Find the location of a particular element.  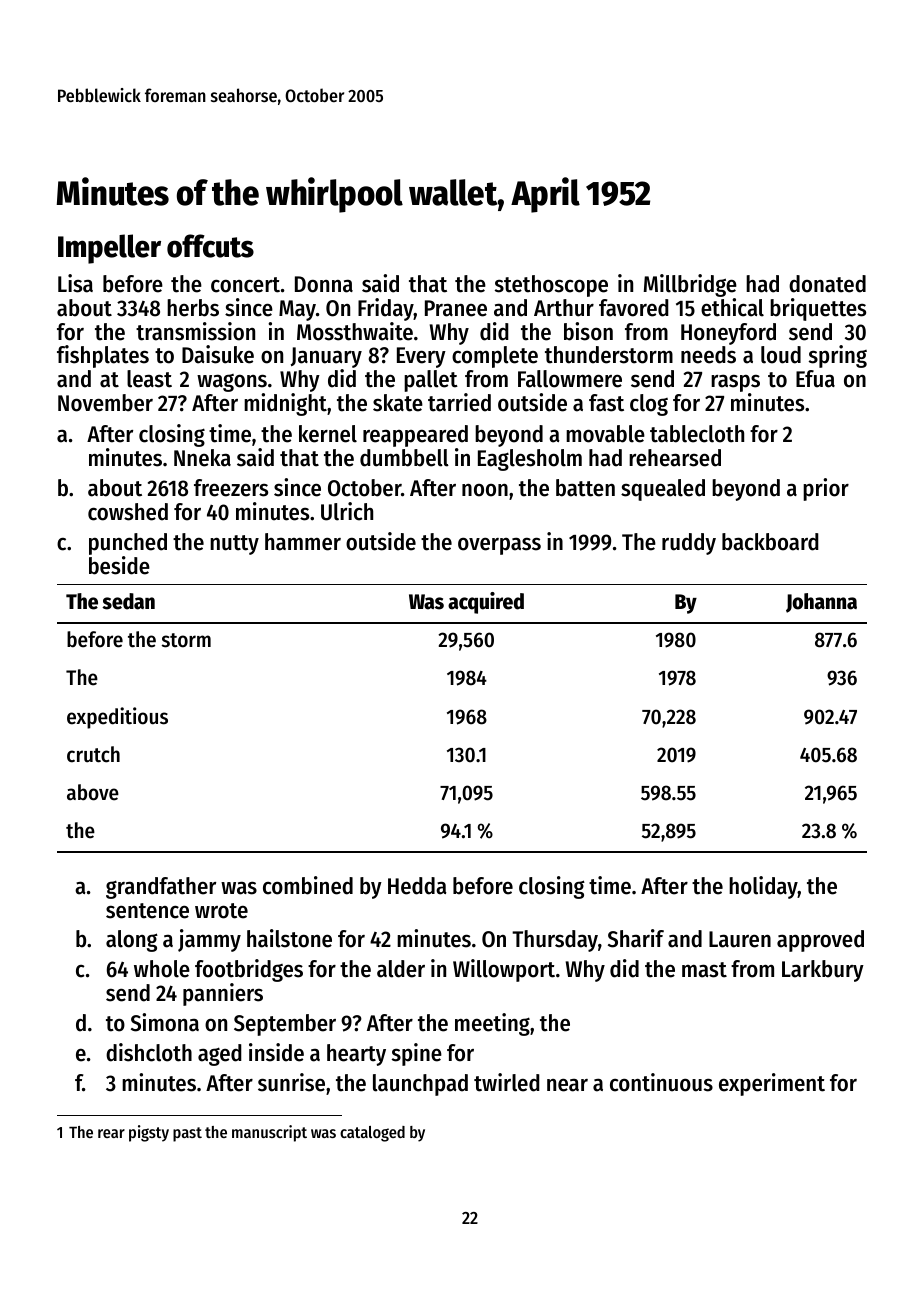

Lisa is located at coordinates (75, 283).
